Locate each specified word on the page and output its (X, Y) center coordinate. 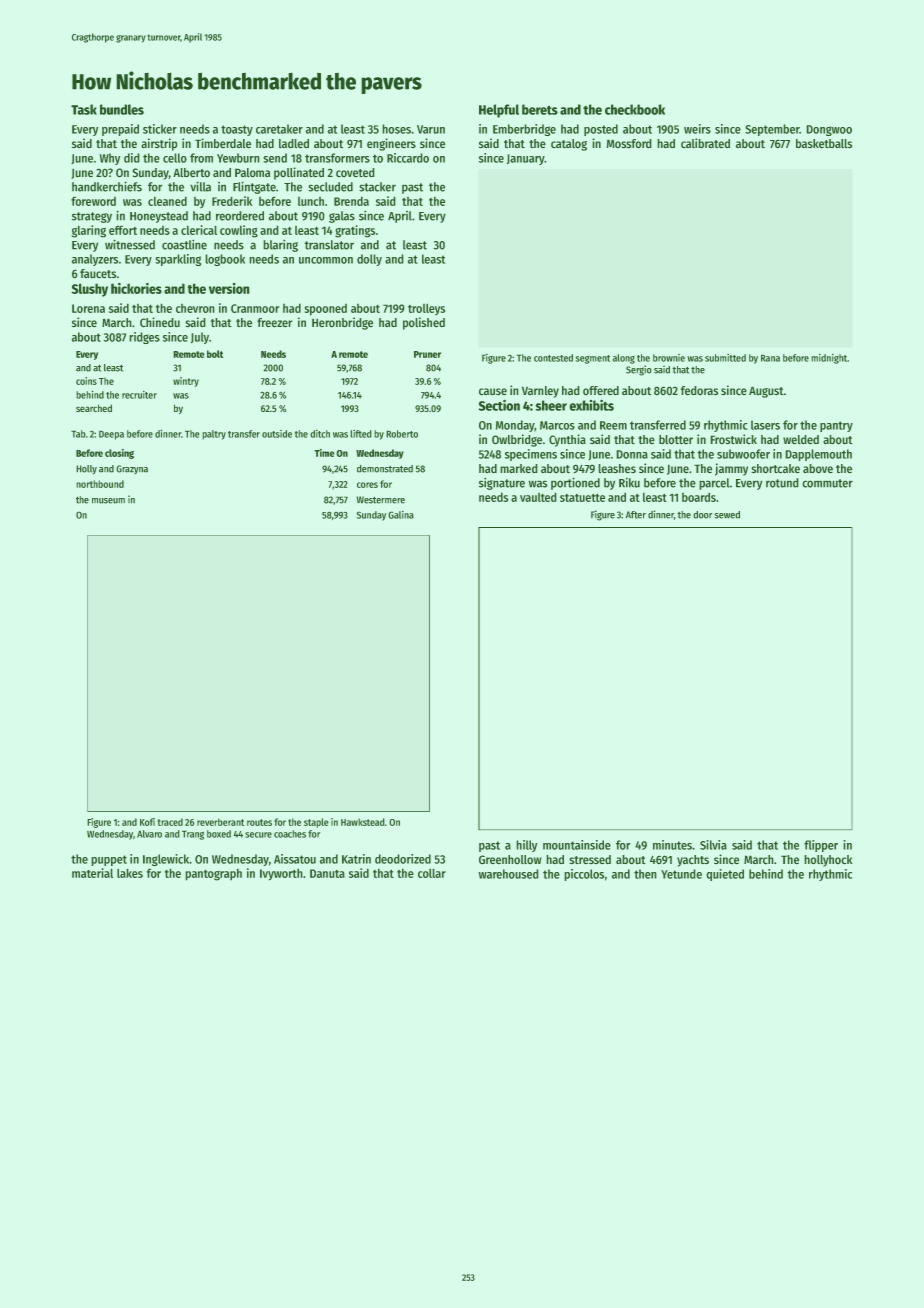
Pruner (427, 354)
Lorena (88, 308)
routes (259, 822)
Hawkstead (363, 822)
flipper (821, 846)
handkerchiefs (107, 186)
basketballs (824, 144)
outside (277, 434)
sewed (727, 515)
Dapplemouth (818, 455)
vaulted (538, 497)
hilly (526, 846)
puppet (109, 860)
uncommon (326, 260)
